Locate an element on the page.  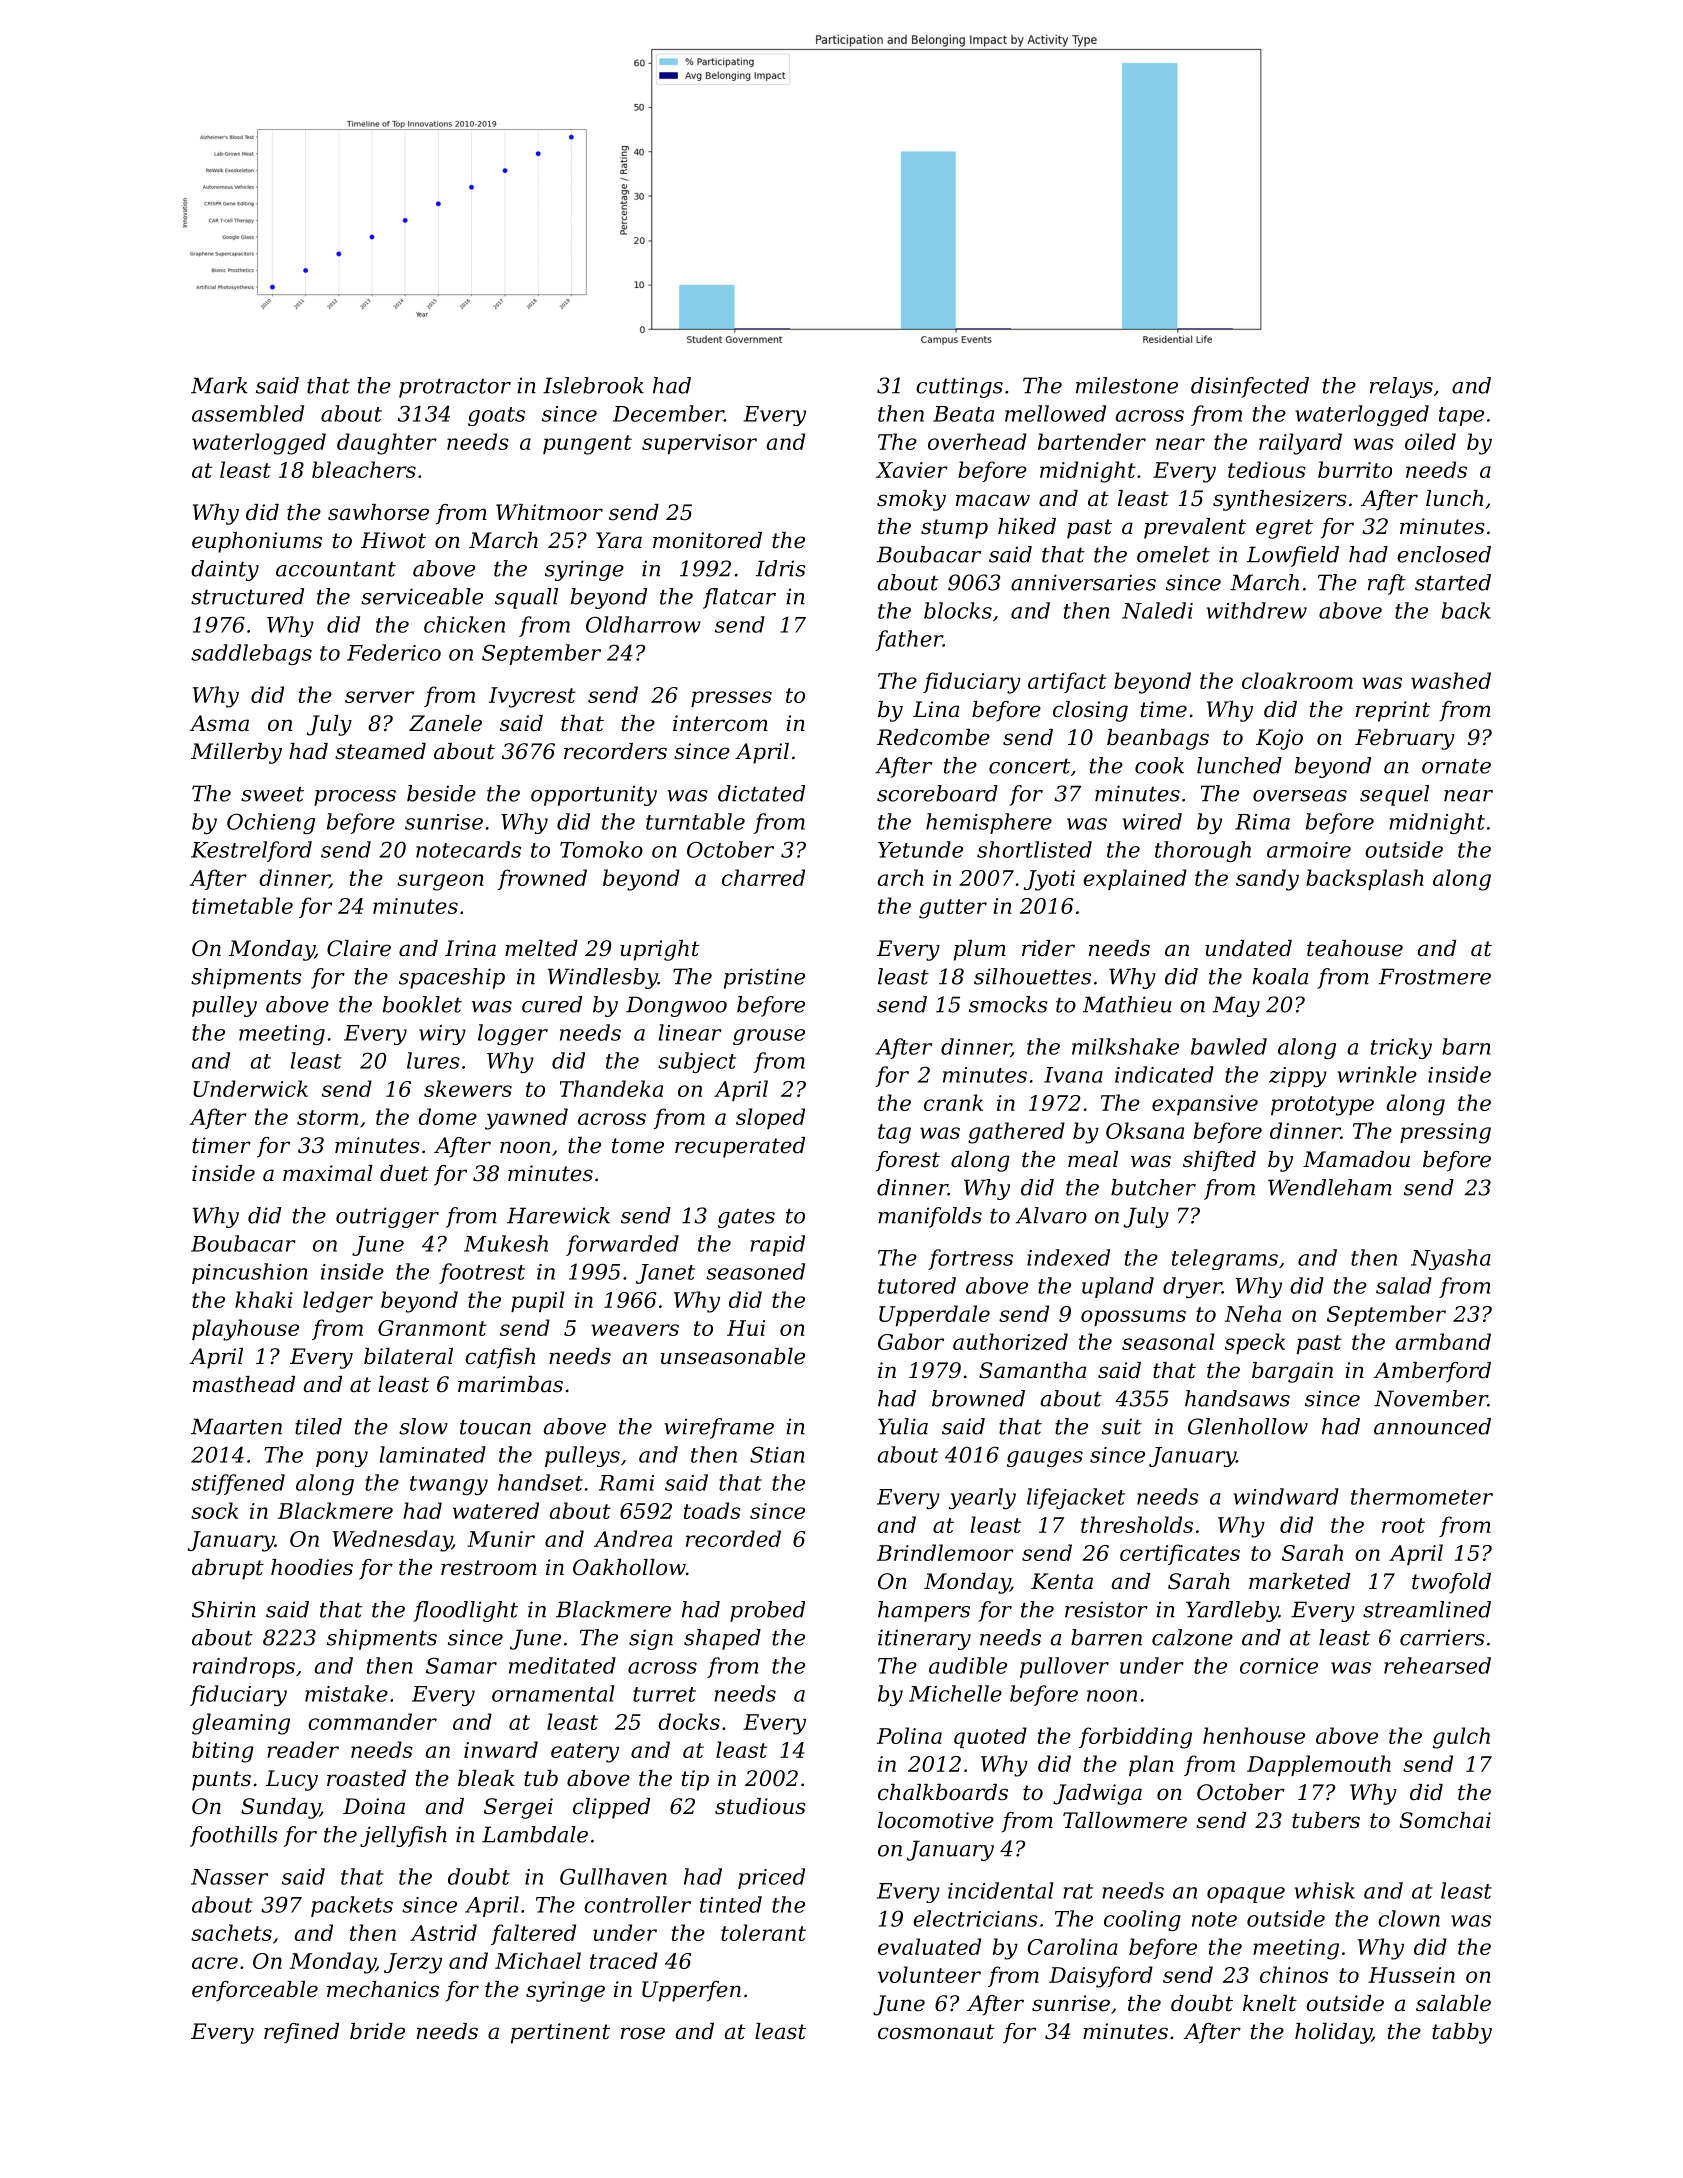
gleaming is located at coordinates (241, 1724).
